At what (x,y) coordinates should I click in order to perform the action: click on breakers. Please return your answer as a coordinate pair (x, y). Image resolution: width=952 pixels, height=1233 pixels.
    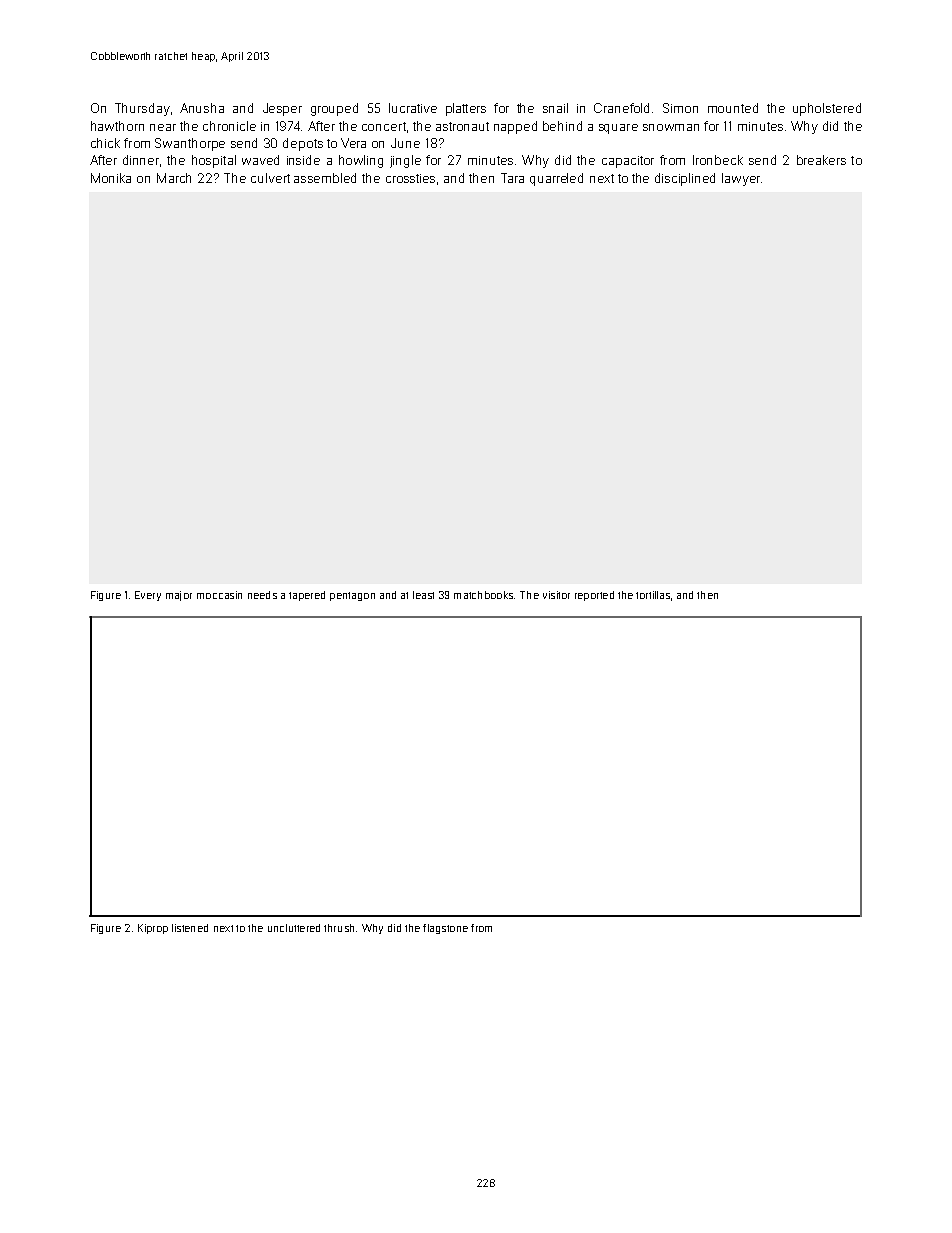
    Looking at the image, I should click on (821, 160).
